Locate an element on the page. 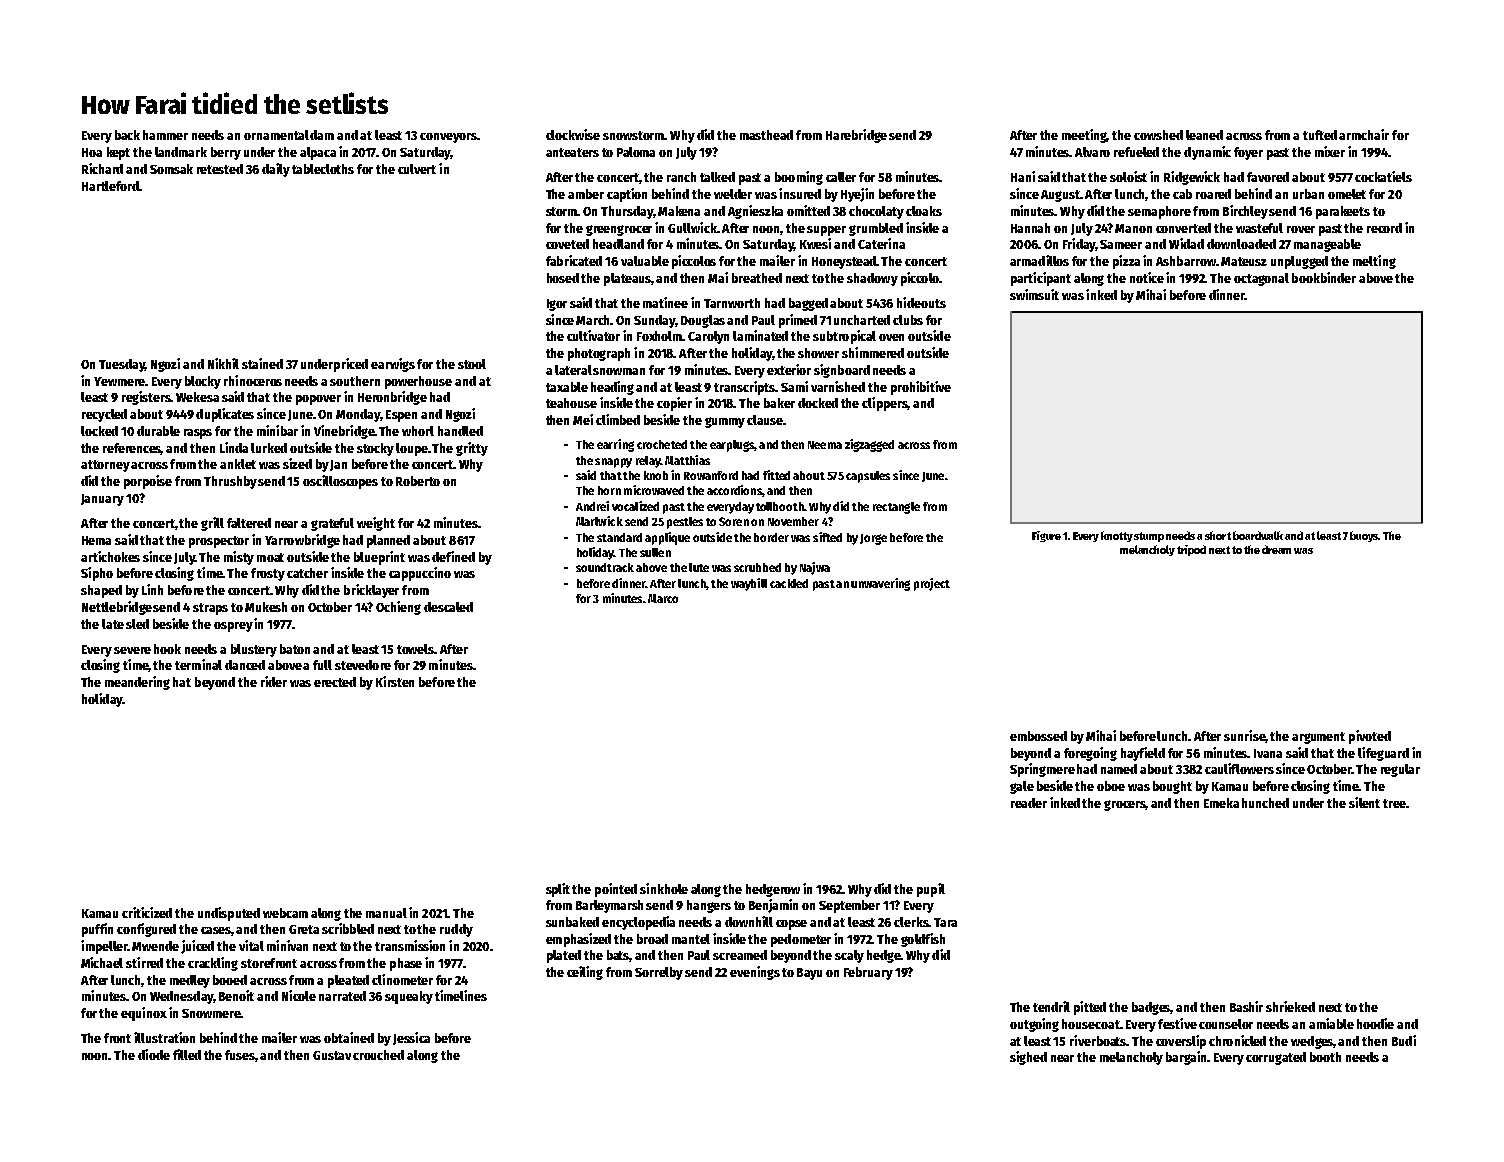  tufted is located at coordinates (1320, 135).
